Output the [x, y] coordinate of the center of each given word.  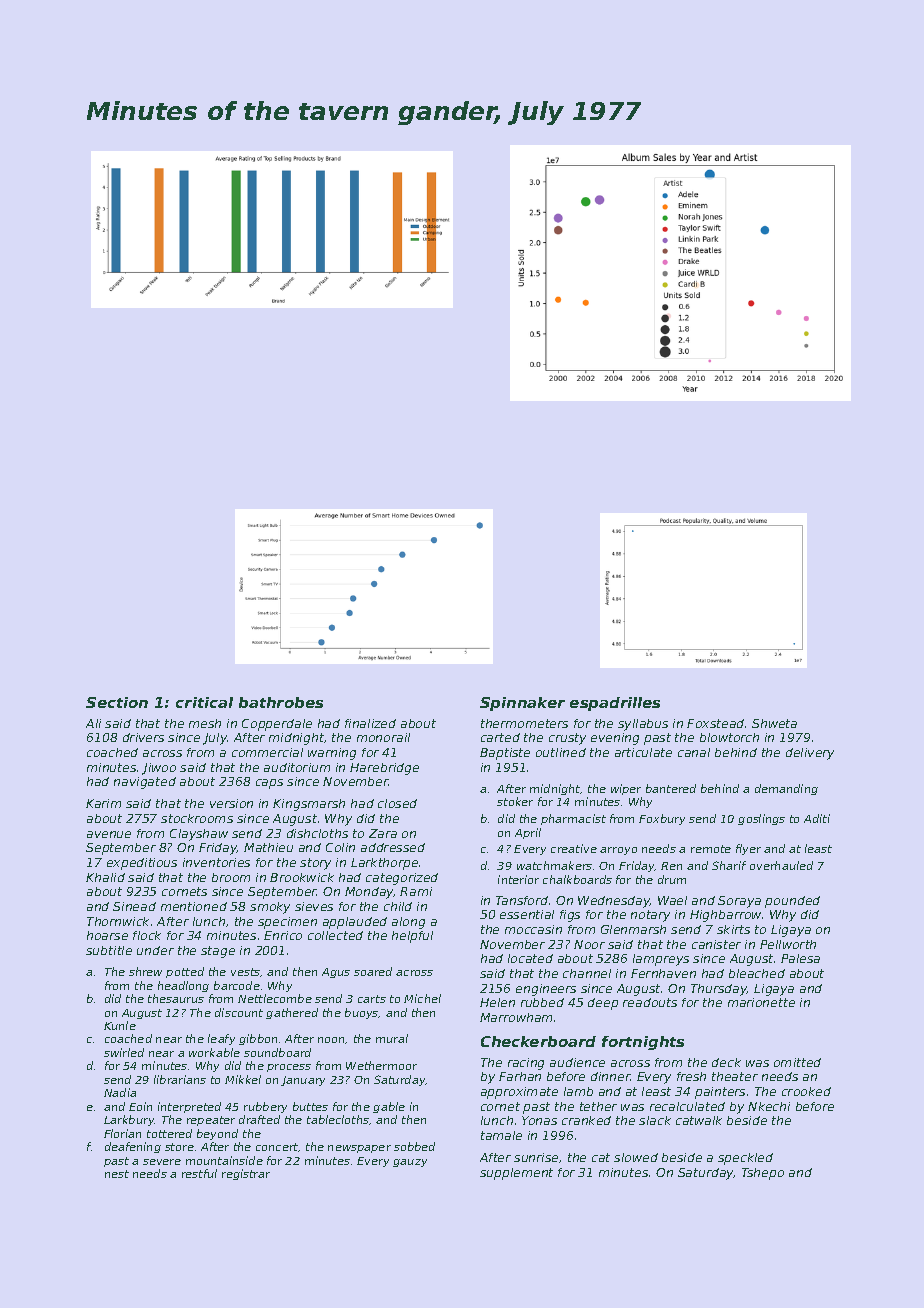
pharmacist [573, 819]
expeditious [142, 864]
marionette [761, 1002]
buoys [362, 1013]
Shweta [774, 723]
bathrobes [281, 702]
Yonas [539, 1120]
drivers [143, 737]
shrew [145, 971]
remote [711, 849]
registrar [246, 1174]
